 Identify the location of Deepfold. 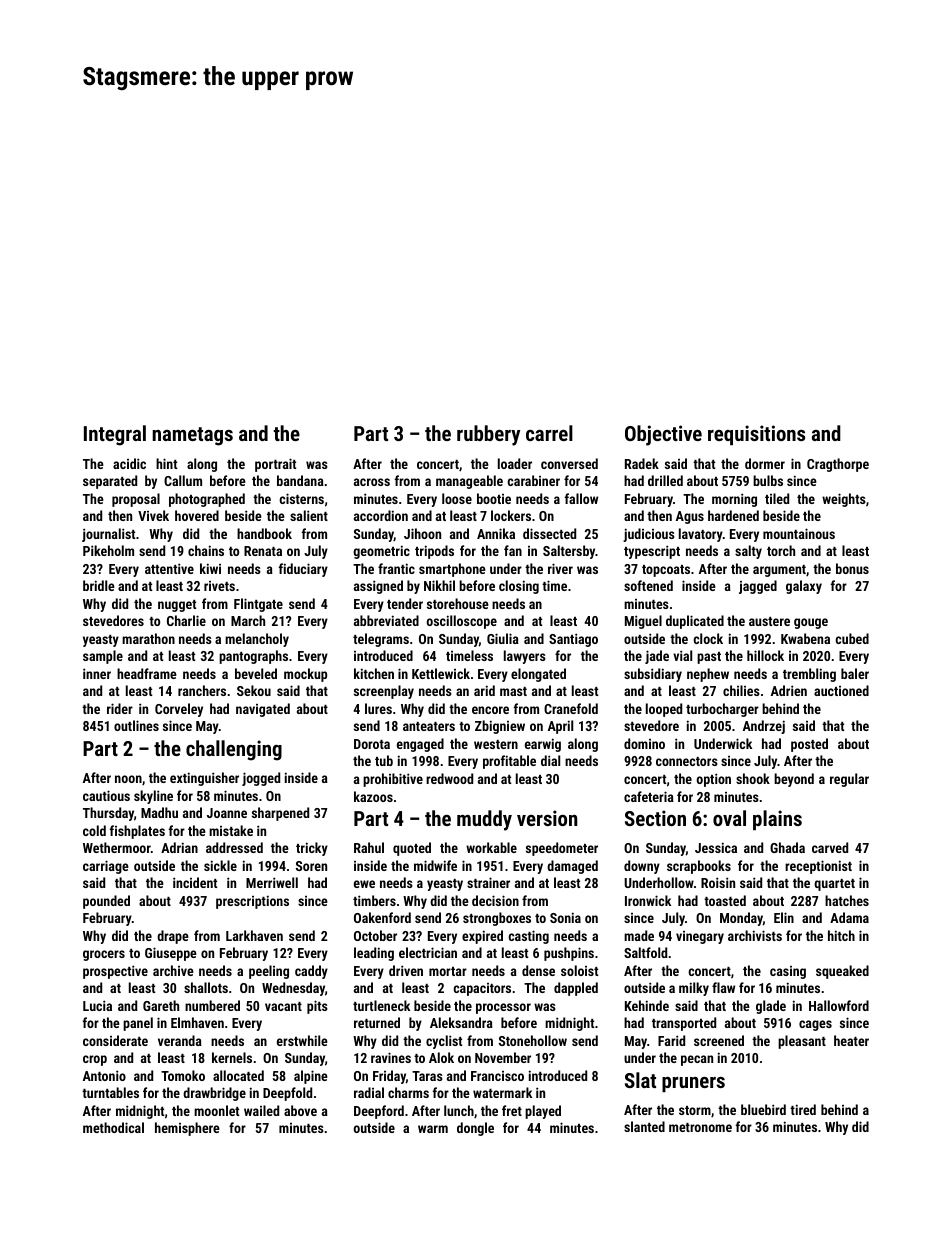
(287, 1094).
